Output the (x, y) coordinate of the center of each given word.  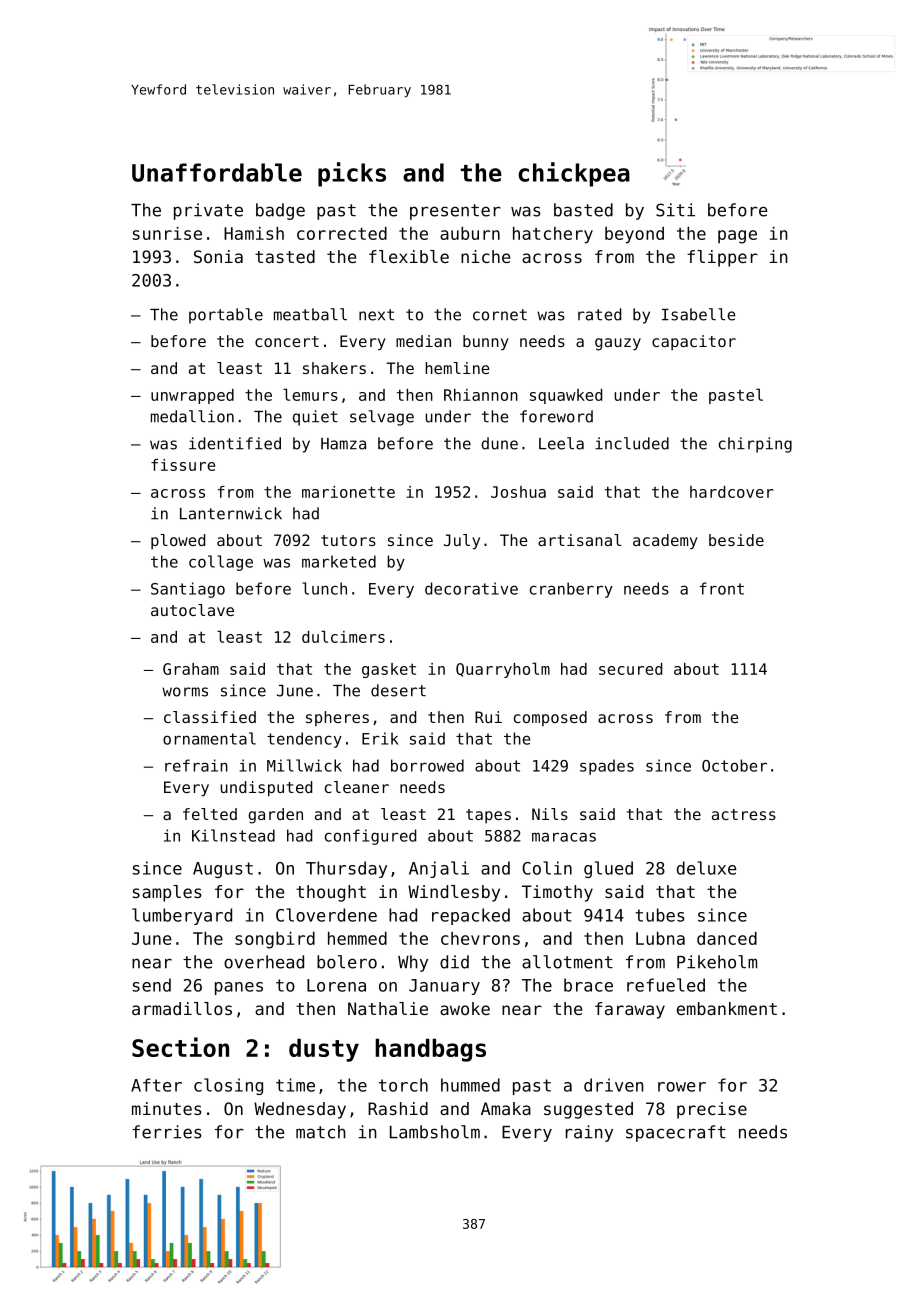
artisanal (579, 540)
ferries (167, 1132)
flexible (409, 256)
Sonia (218, 256)
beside (736, 540)
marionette (348, 492)
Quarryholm (503, 670)
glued (608, 869)
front (721, 588)
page (737, 237)
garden (275, 816)
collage (221, 563)
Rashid (398, 1108)
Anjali (439, 869)
